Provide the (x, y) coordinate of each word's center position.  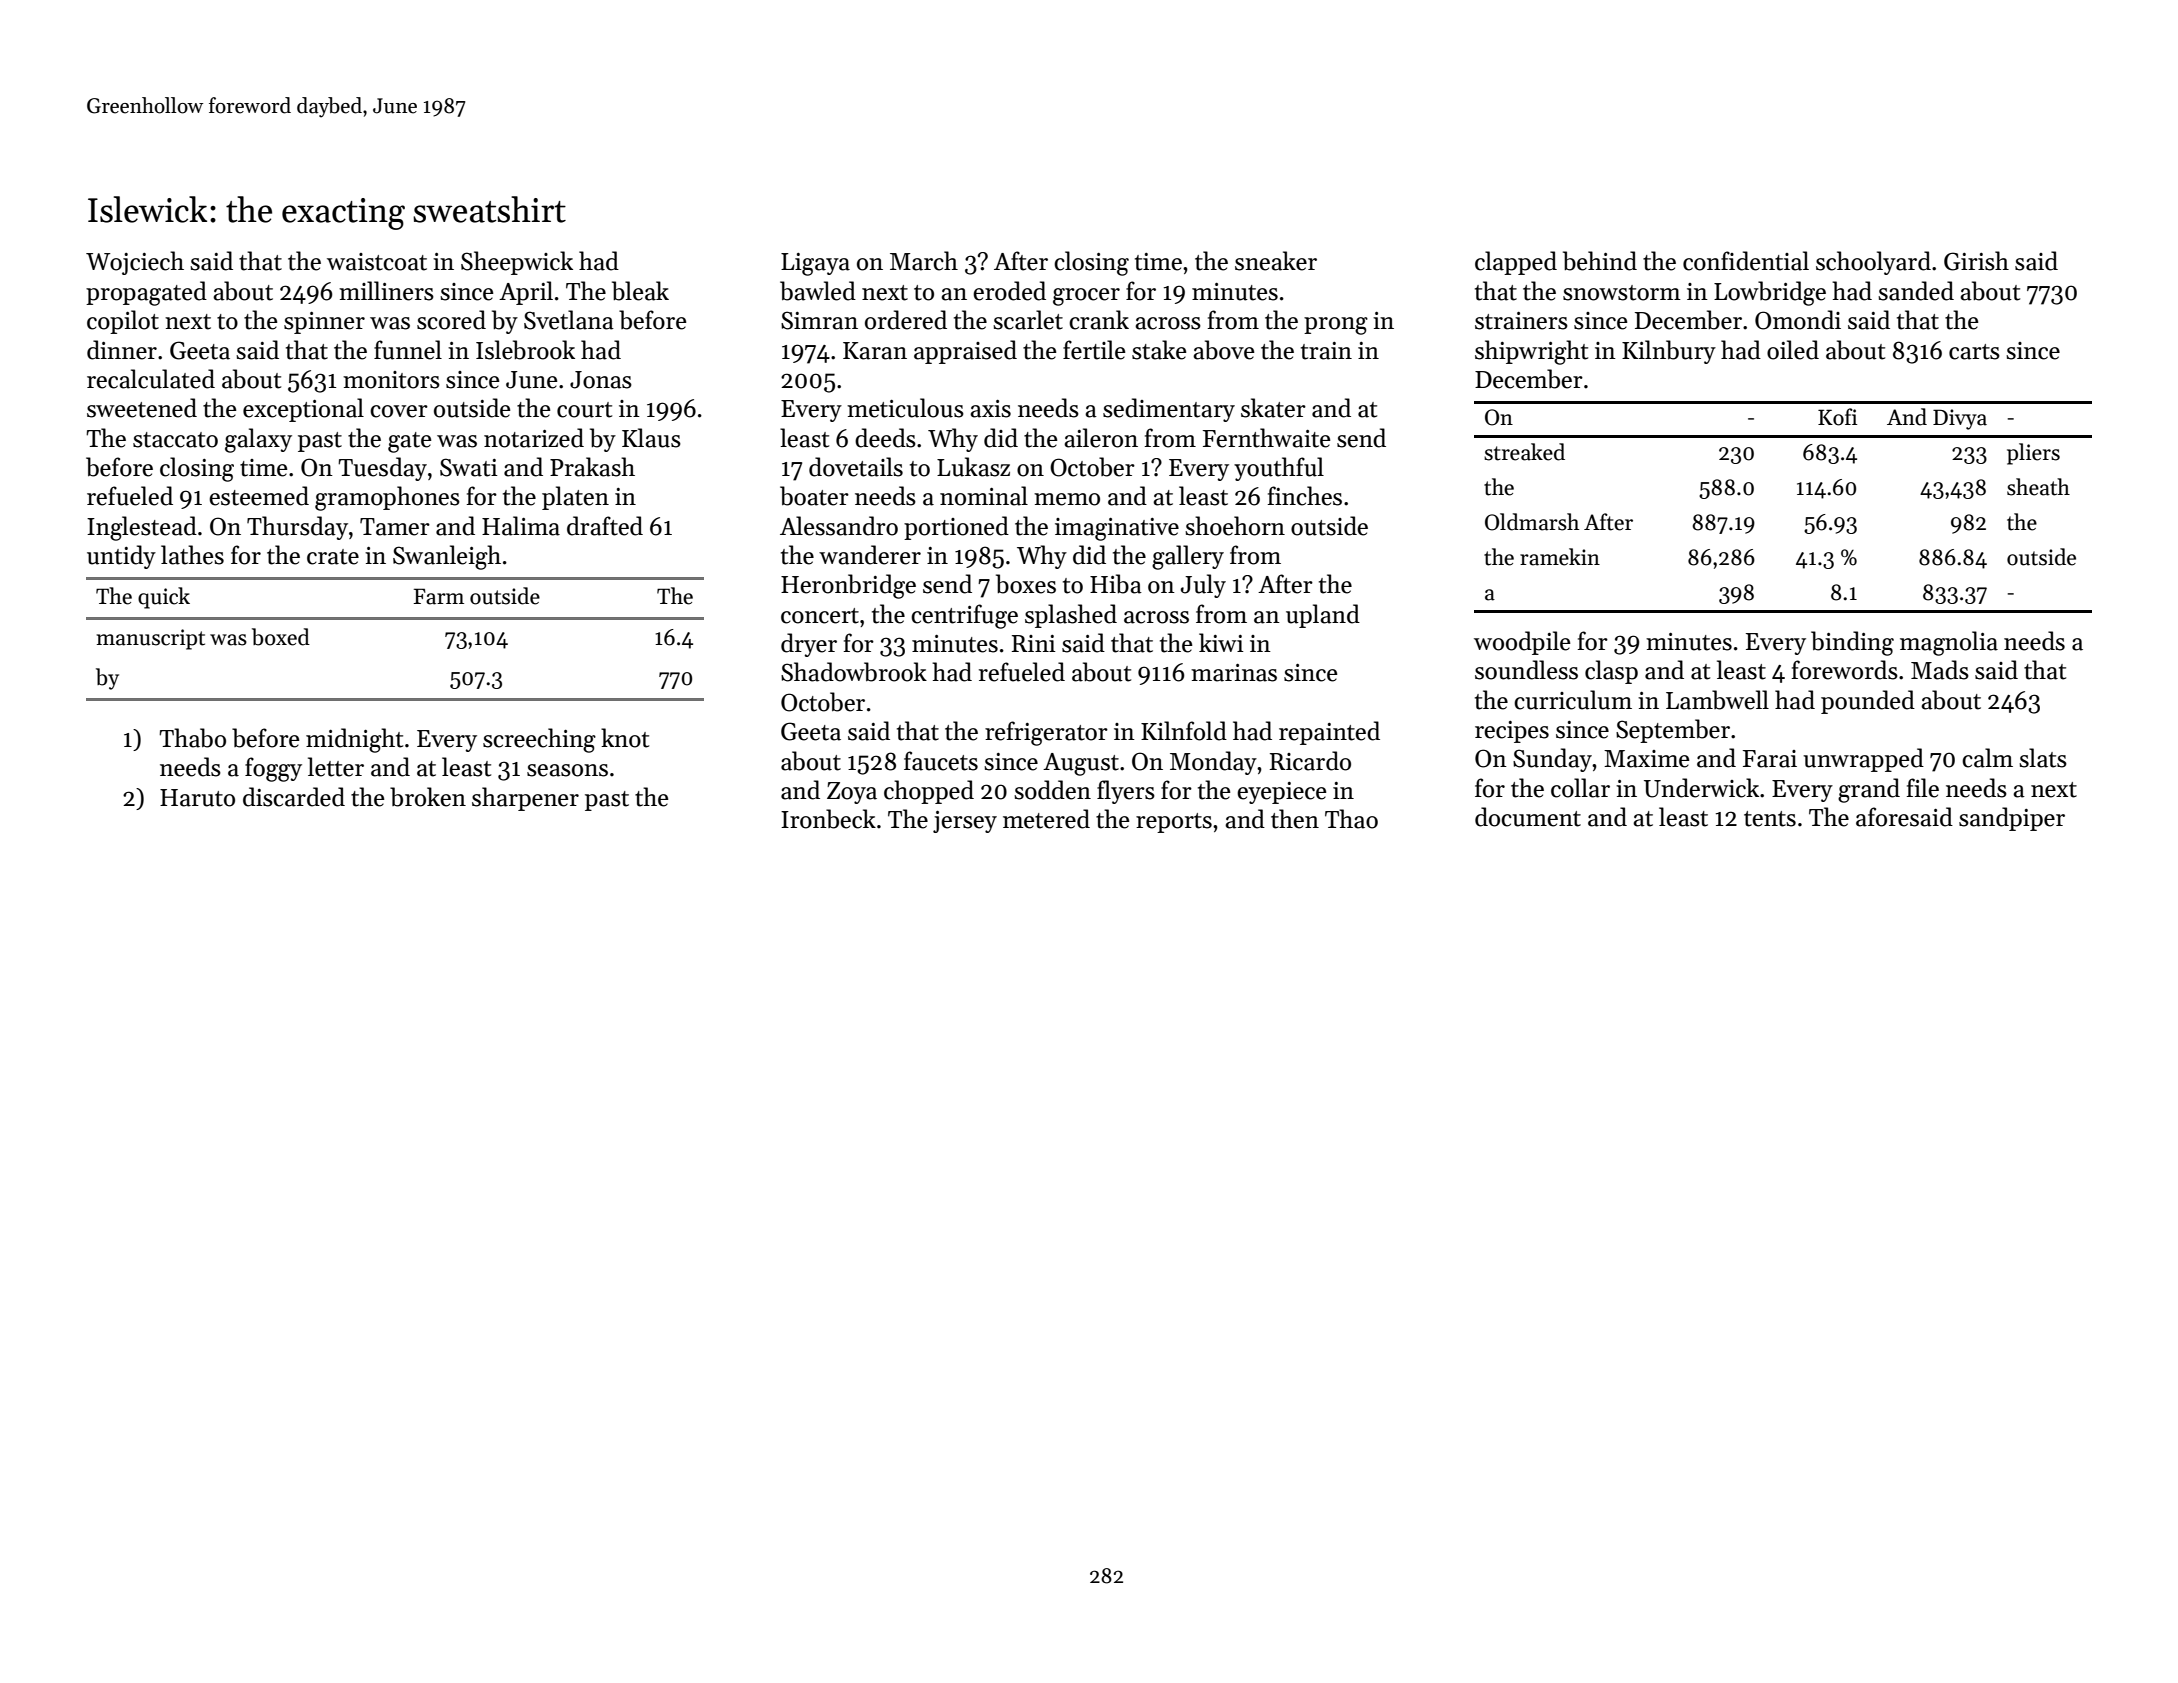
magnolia (1949, 643)
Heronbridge (848, 586)
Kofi (1837, 417)
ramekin (1560, 557)
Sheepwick (517, 263)
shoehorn (1235, 526)
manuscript (151, 639)
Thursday (297, 528)
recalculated (151, 379)
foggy (273, 769)
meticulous (905, 408)
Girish (1976, 261)
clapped (1516, 263)
